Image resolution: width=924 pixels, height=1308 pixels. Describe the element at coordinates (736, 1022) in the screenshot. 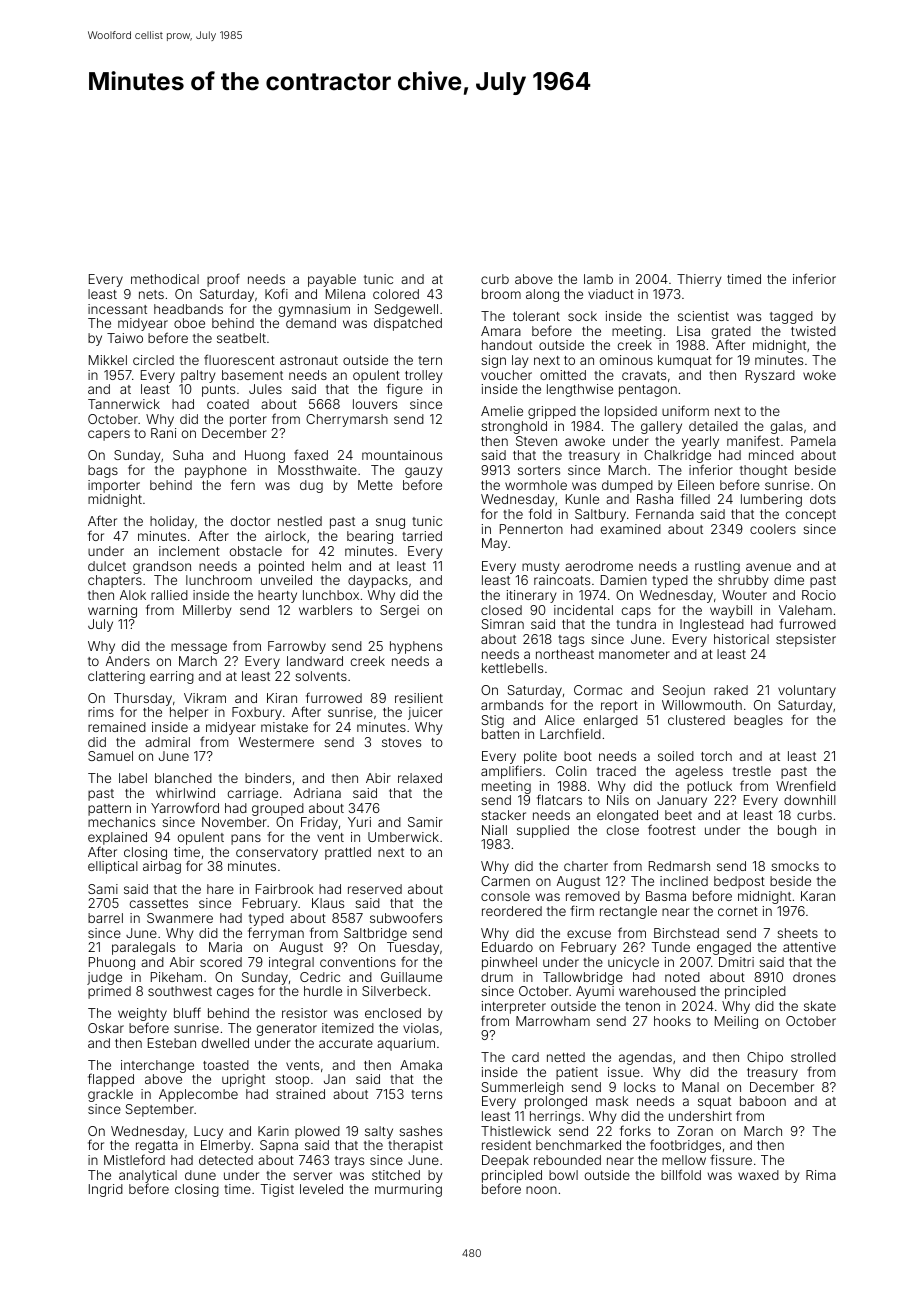

I see `Meiling` at that location.
